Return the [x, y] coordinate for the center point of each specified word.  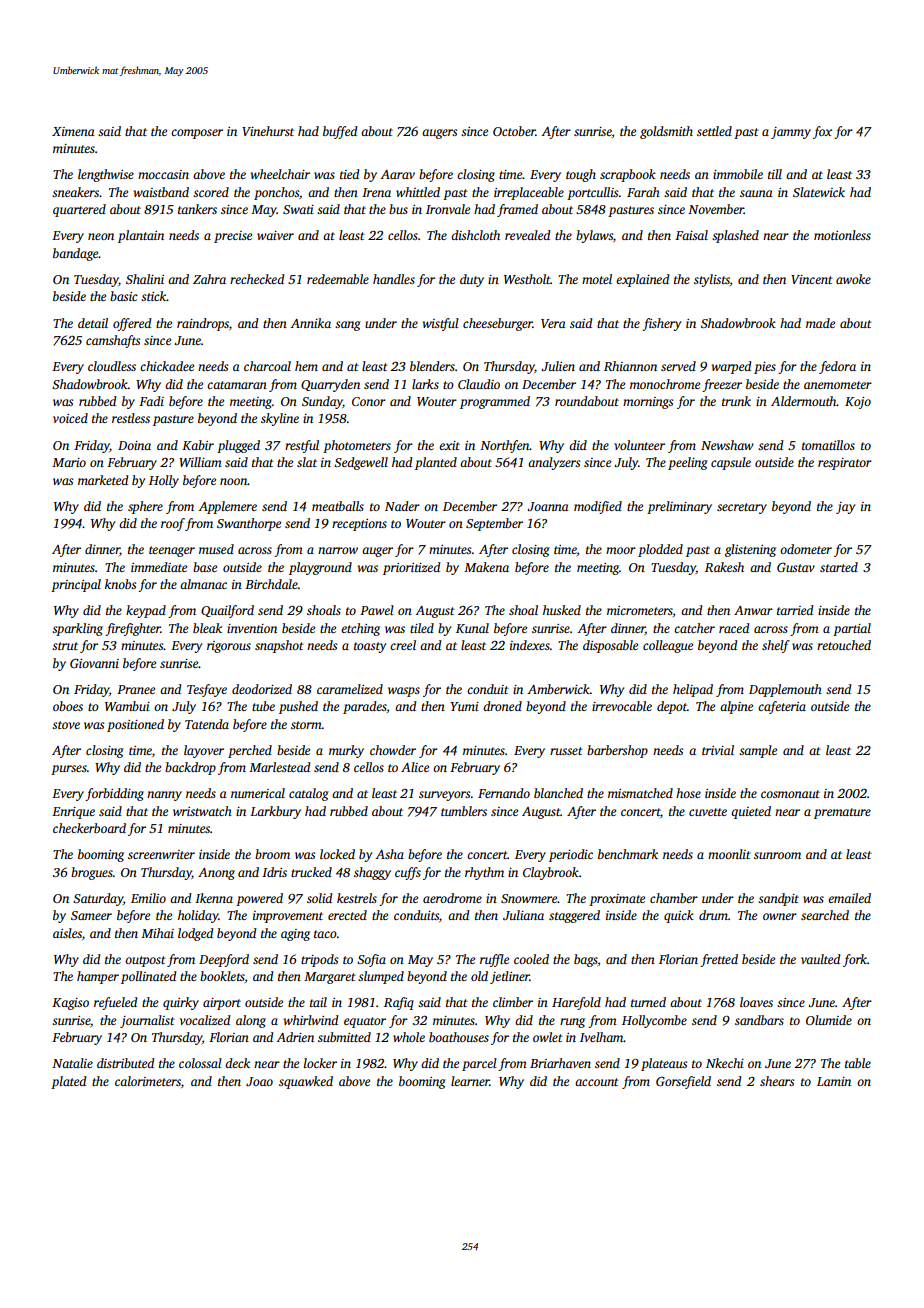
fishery [661, 324]
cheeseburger [498, 324]
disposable [610, 646]
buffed [340, 132]
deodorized [262, 689]
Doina [134, 445]
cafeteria [782, 707]
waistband [161, 192]
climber [513, 1002]
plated [69, 1082]
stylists [712, 280]
